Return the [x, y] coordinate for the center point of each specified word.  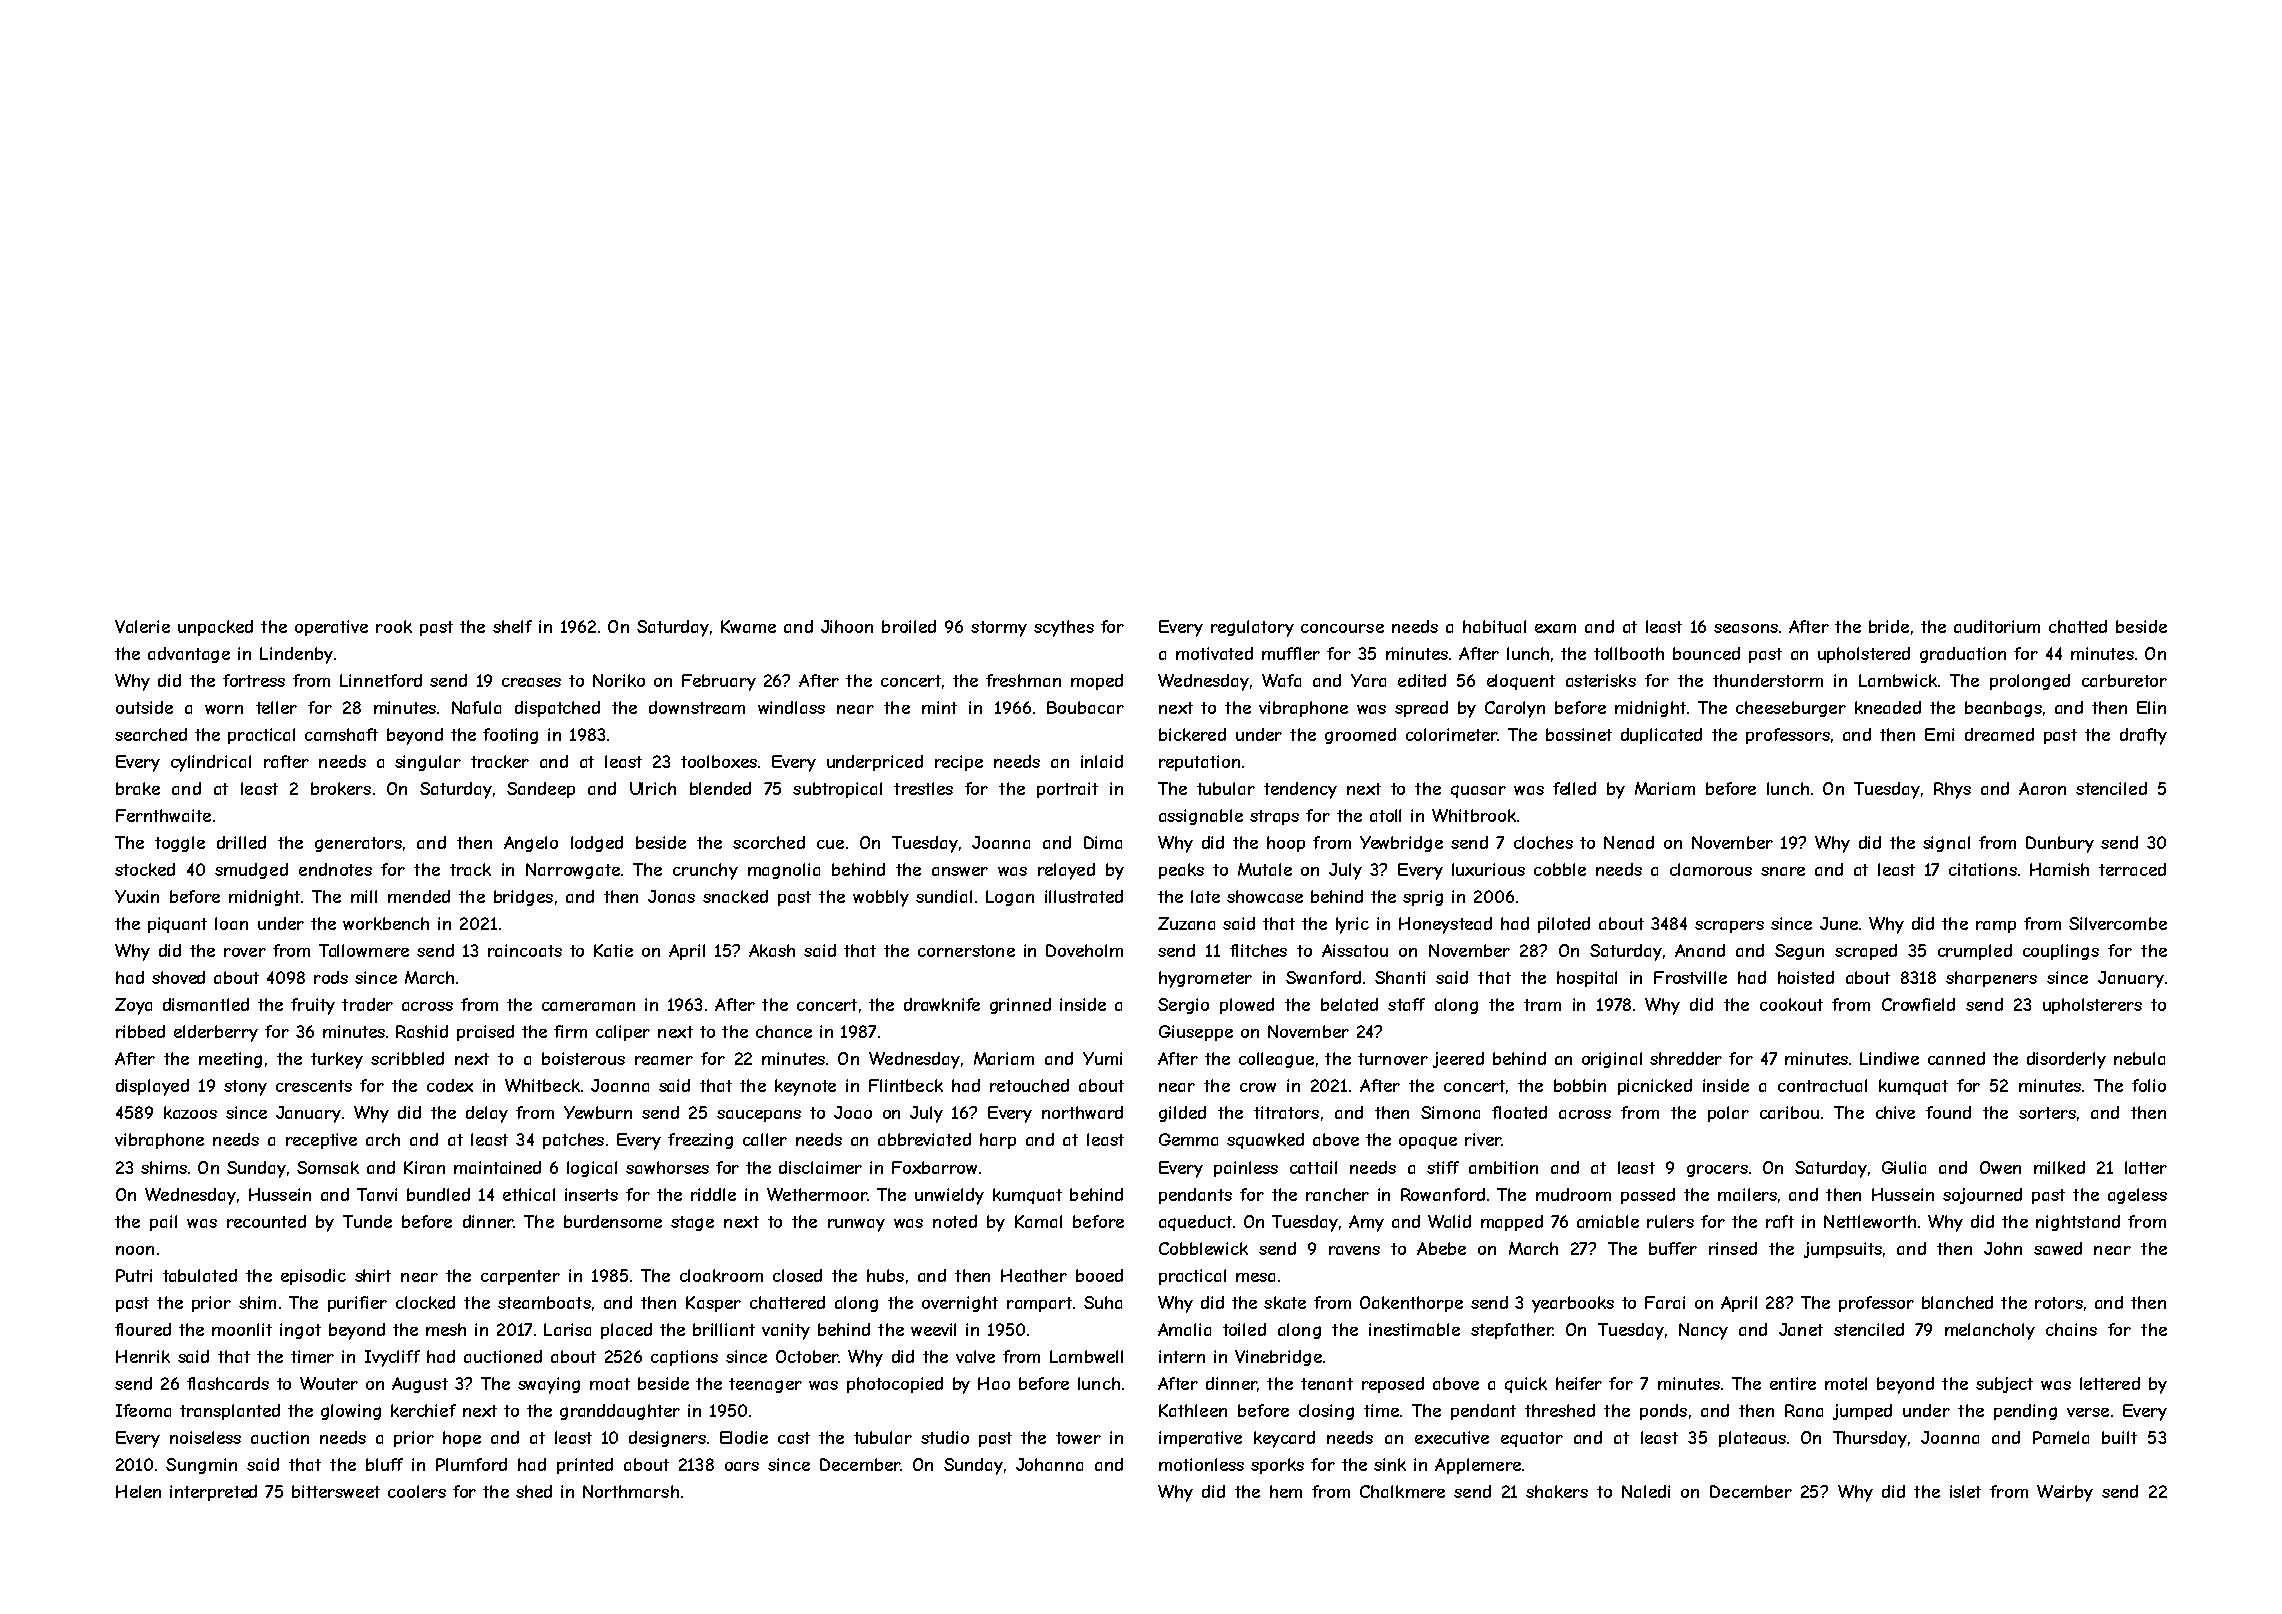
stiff [1443, 1167]
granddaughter [620, 1412]
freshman [1023, 680]
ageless [2137, 1196]
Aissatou [1355, 950]
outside [144, 707]
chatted [2078, 626]
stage [692, 1223]
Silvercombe [2118, 923]
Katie [613, 950]
